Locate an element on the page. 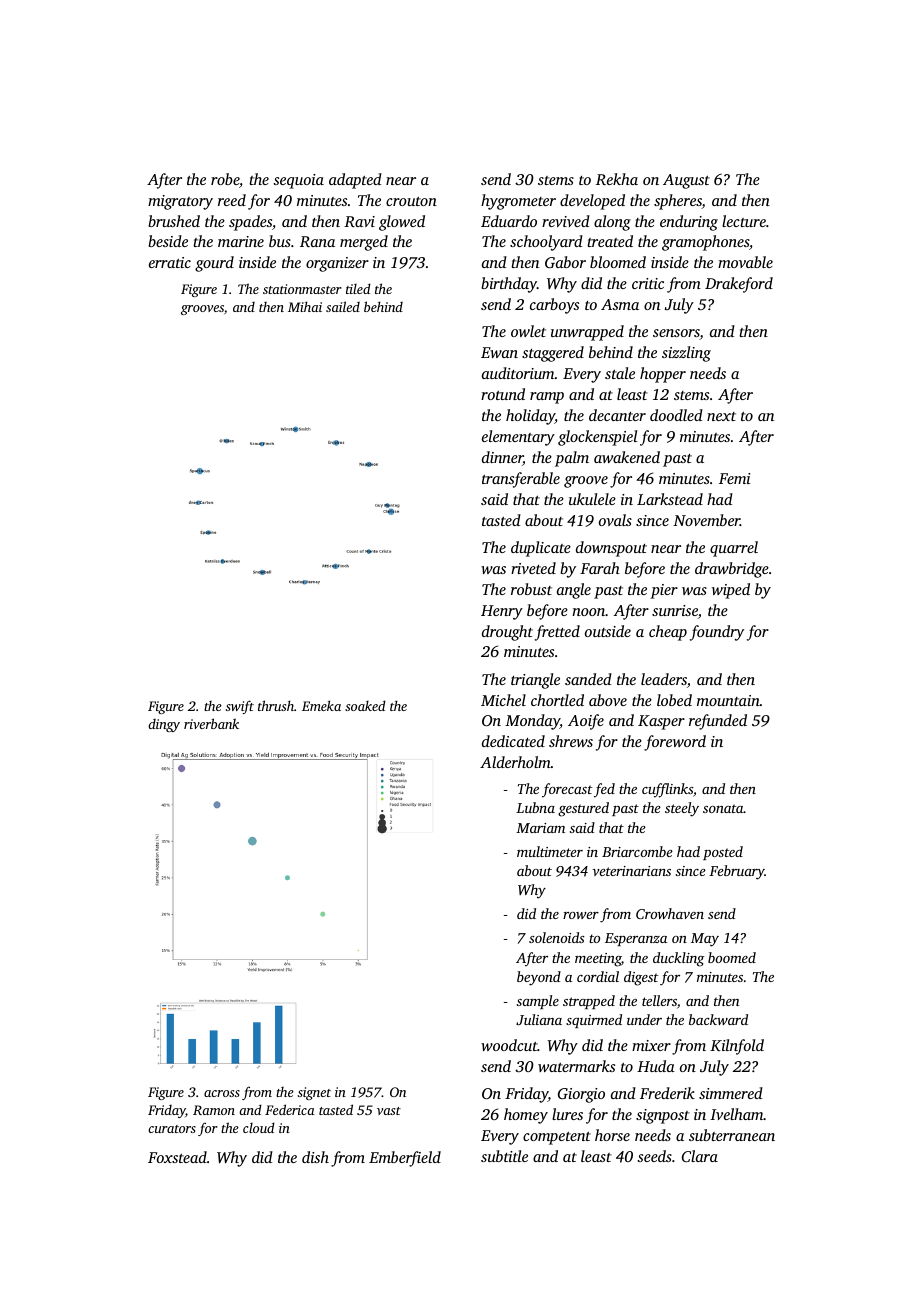 The image size is (924, 1311). drought is located at coordinates (507, 633).
